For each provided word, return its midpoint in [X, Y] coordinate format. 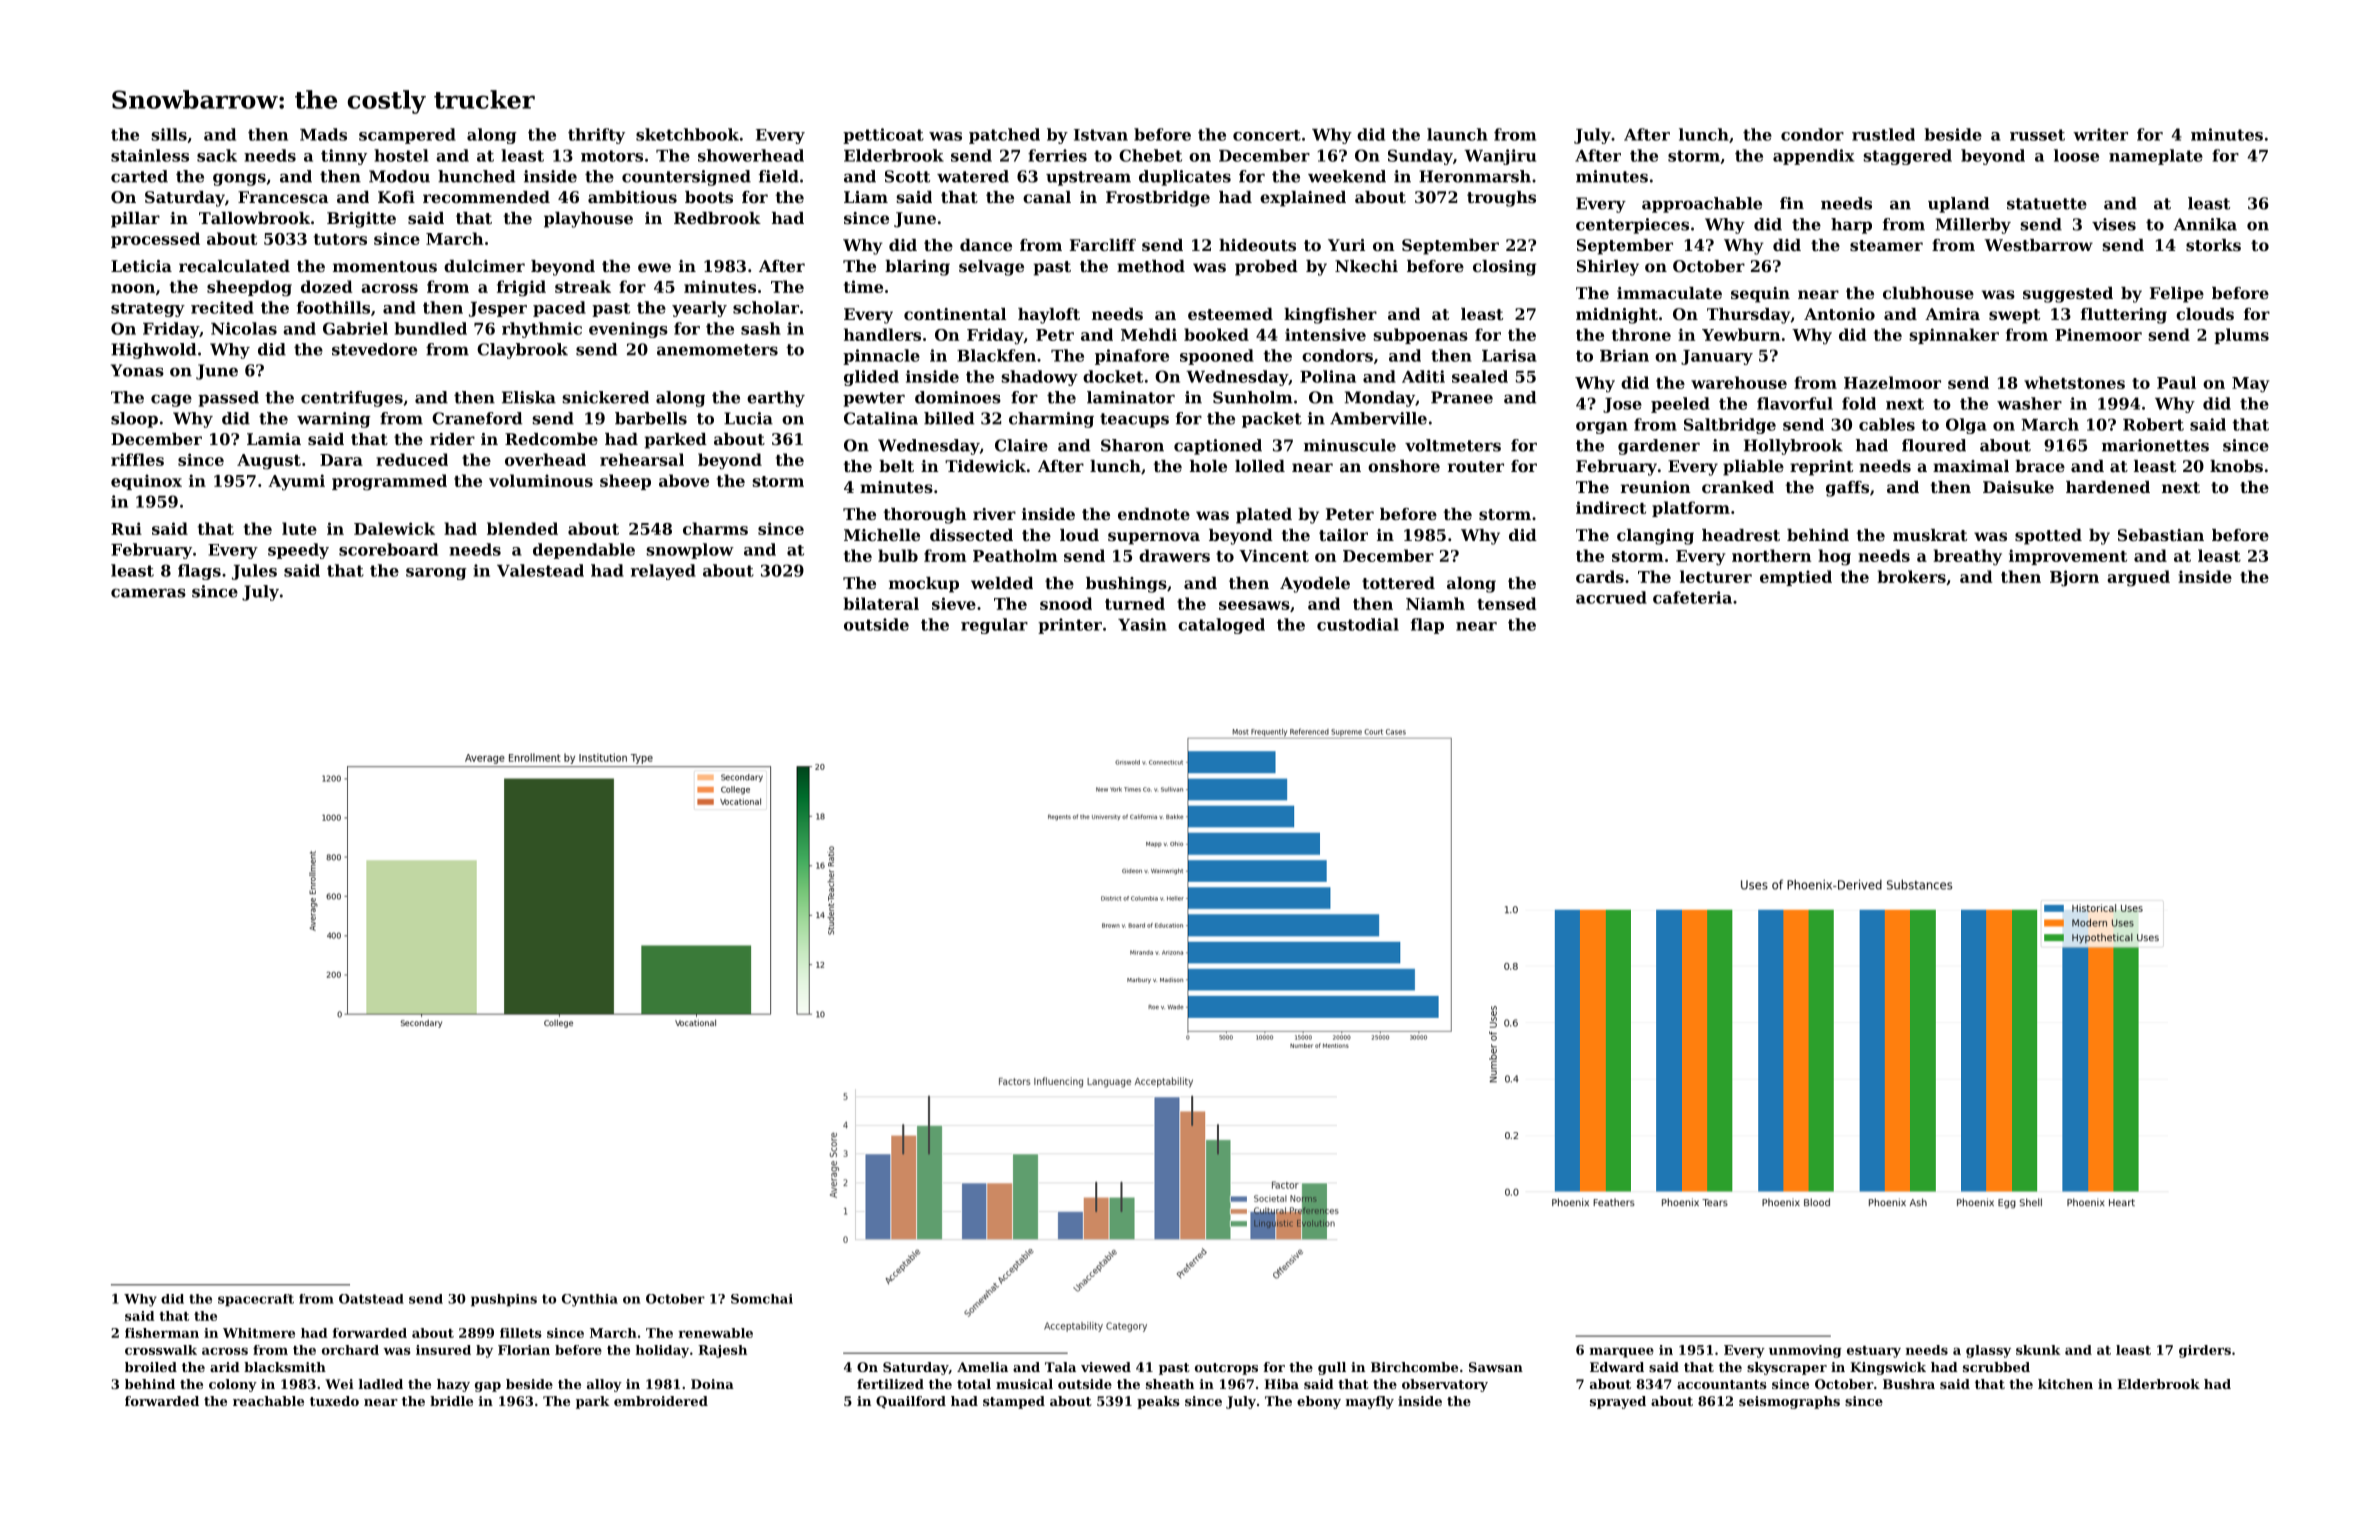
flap [1427, 626]
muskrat [1930, 535]
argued [2138, 578]
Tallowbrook [254, 218]
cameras [148, 593]
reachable [268, 1401]
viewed [1106, 1367]
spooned [1217, 357]
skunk [2038, 1350]
